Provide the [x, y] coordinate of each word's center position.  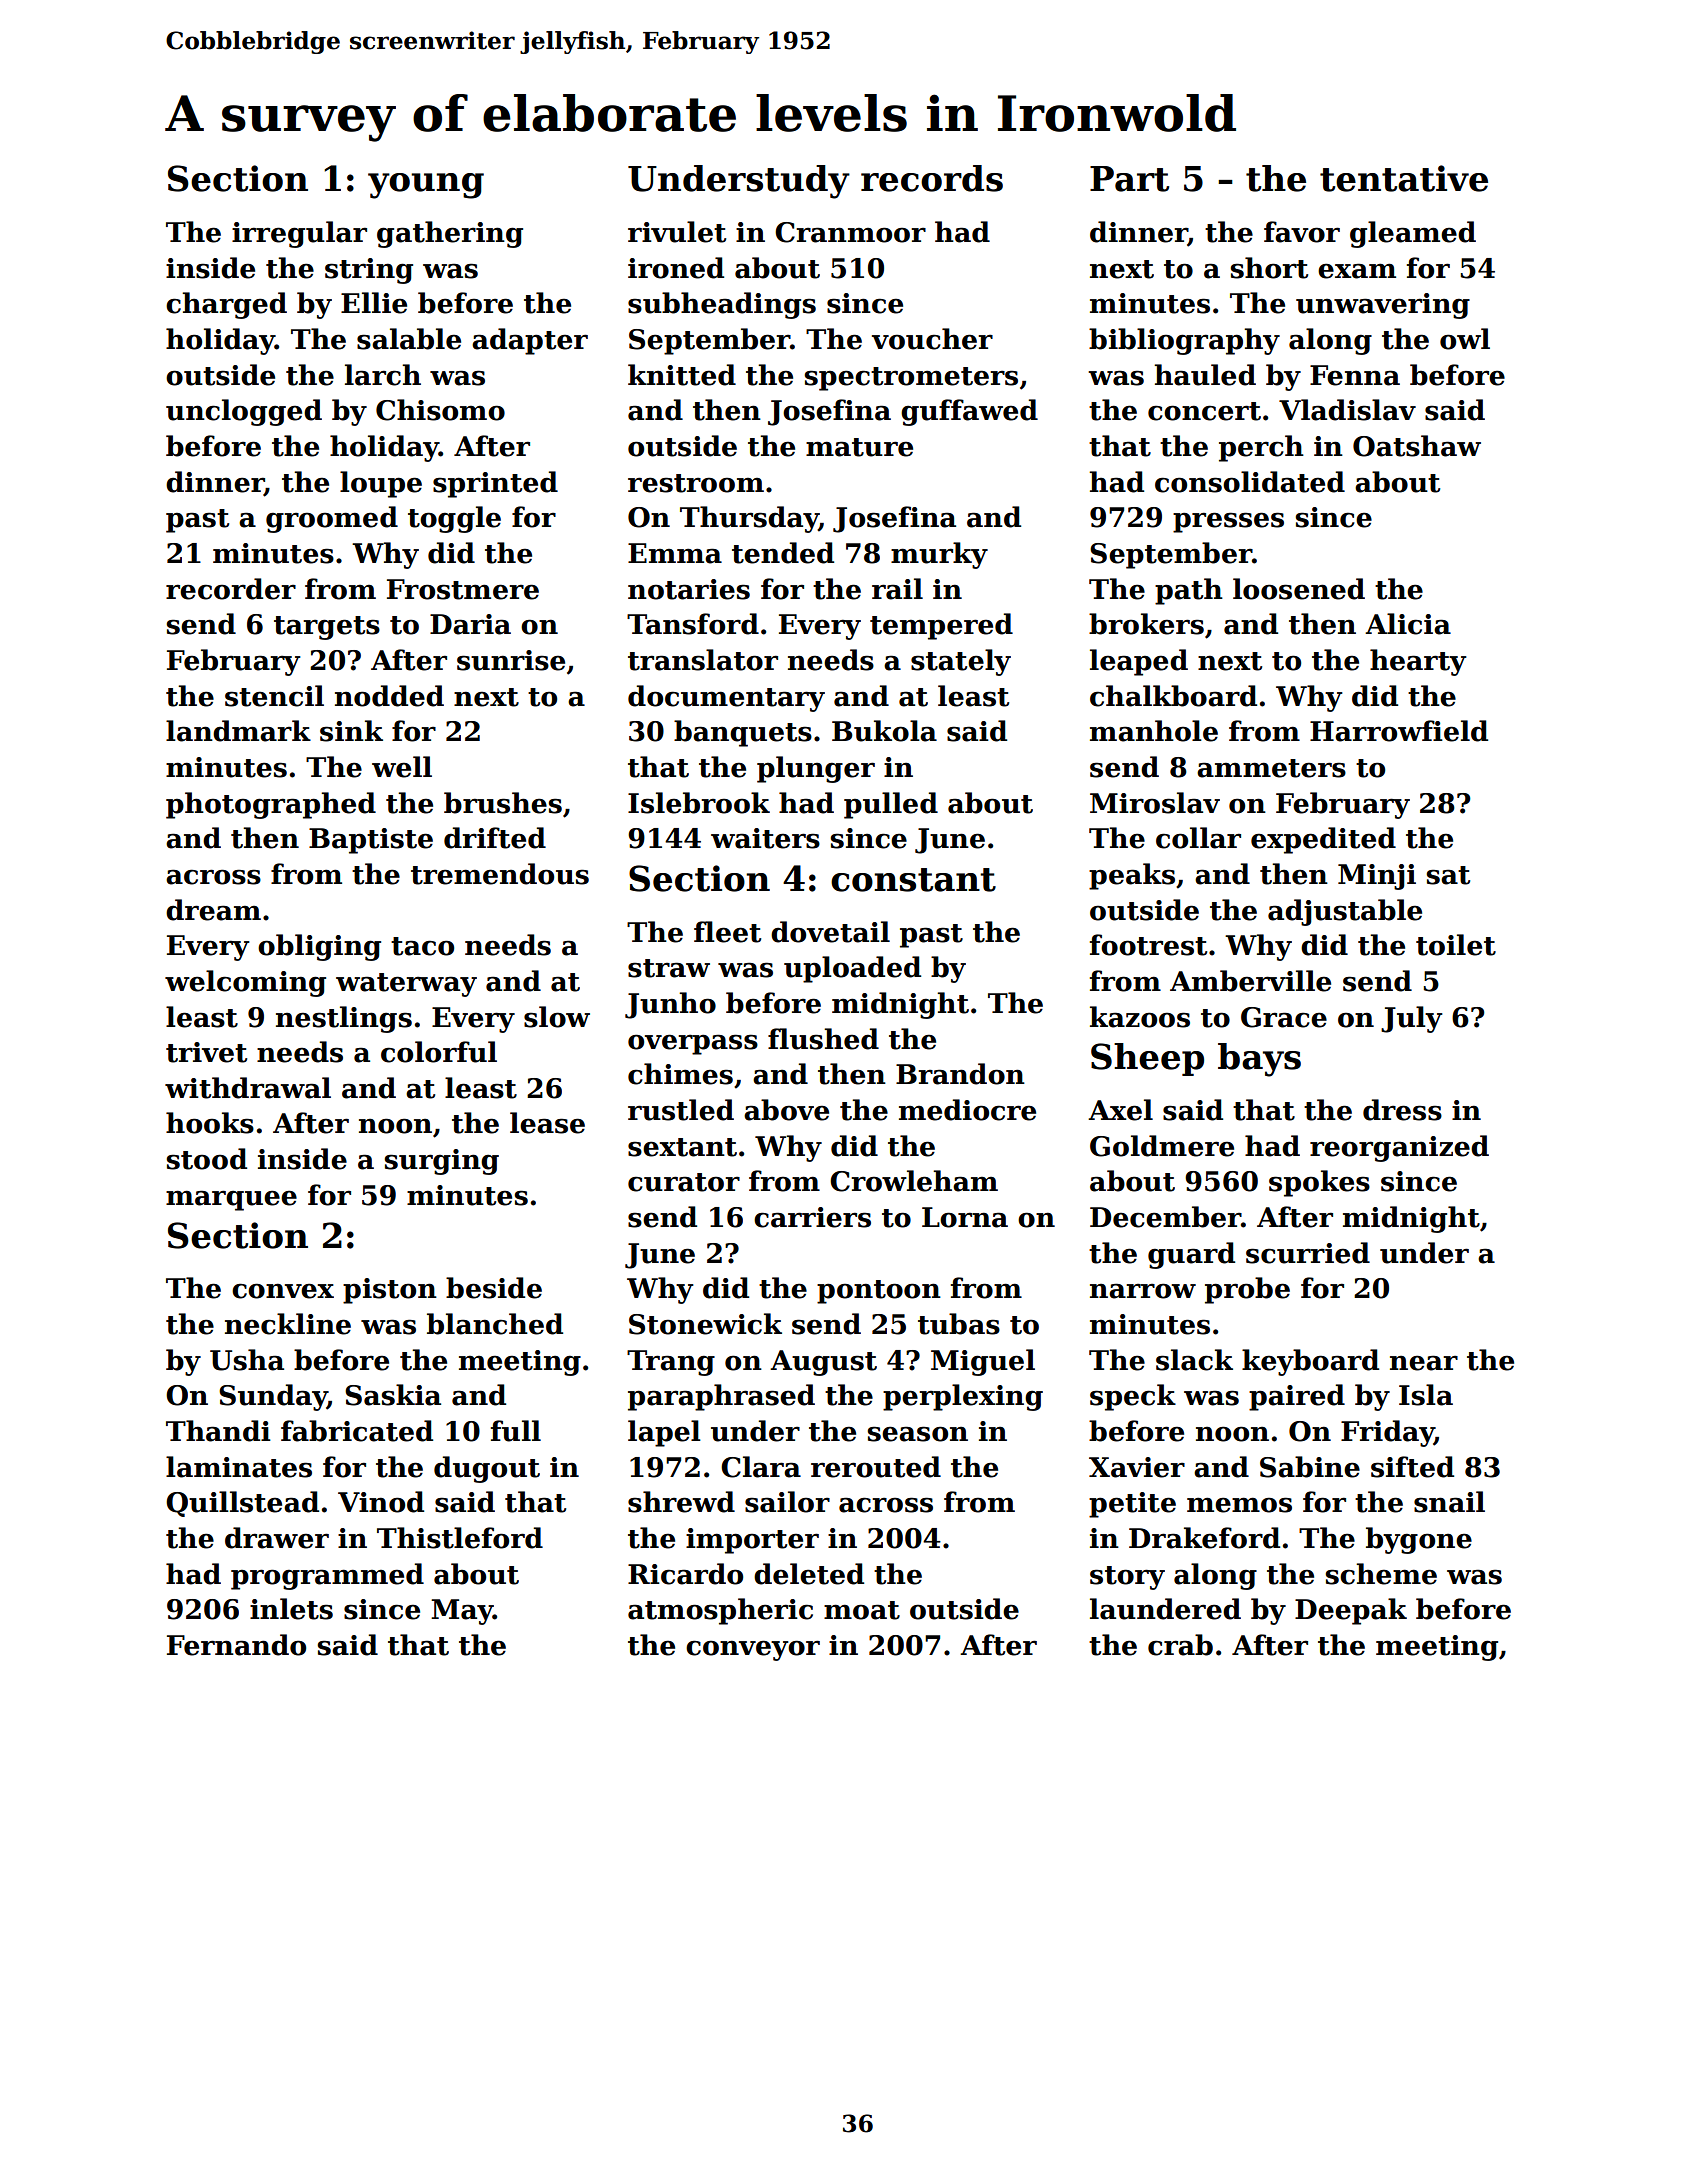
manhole [1154, 731]
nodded [389, 696]
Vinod [381, 1502]
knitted [682, 375]
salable [409, 339]
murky [939, 555]
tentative [1404, 178]
